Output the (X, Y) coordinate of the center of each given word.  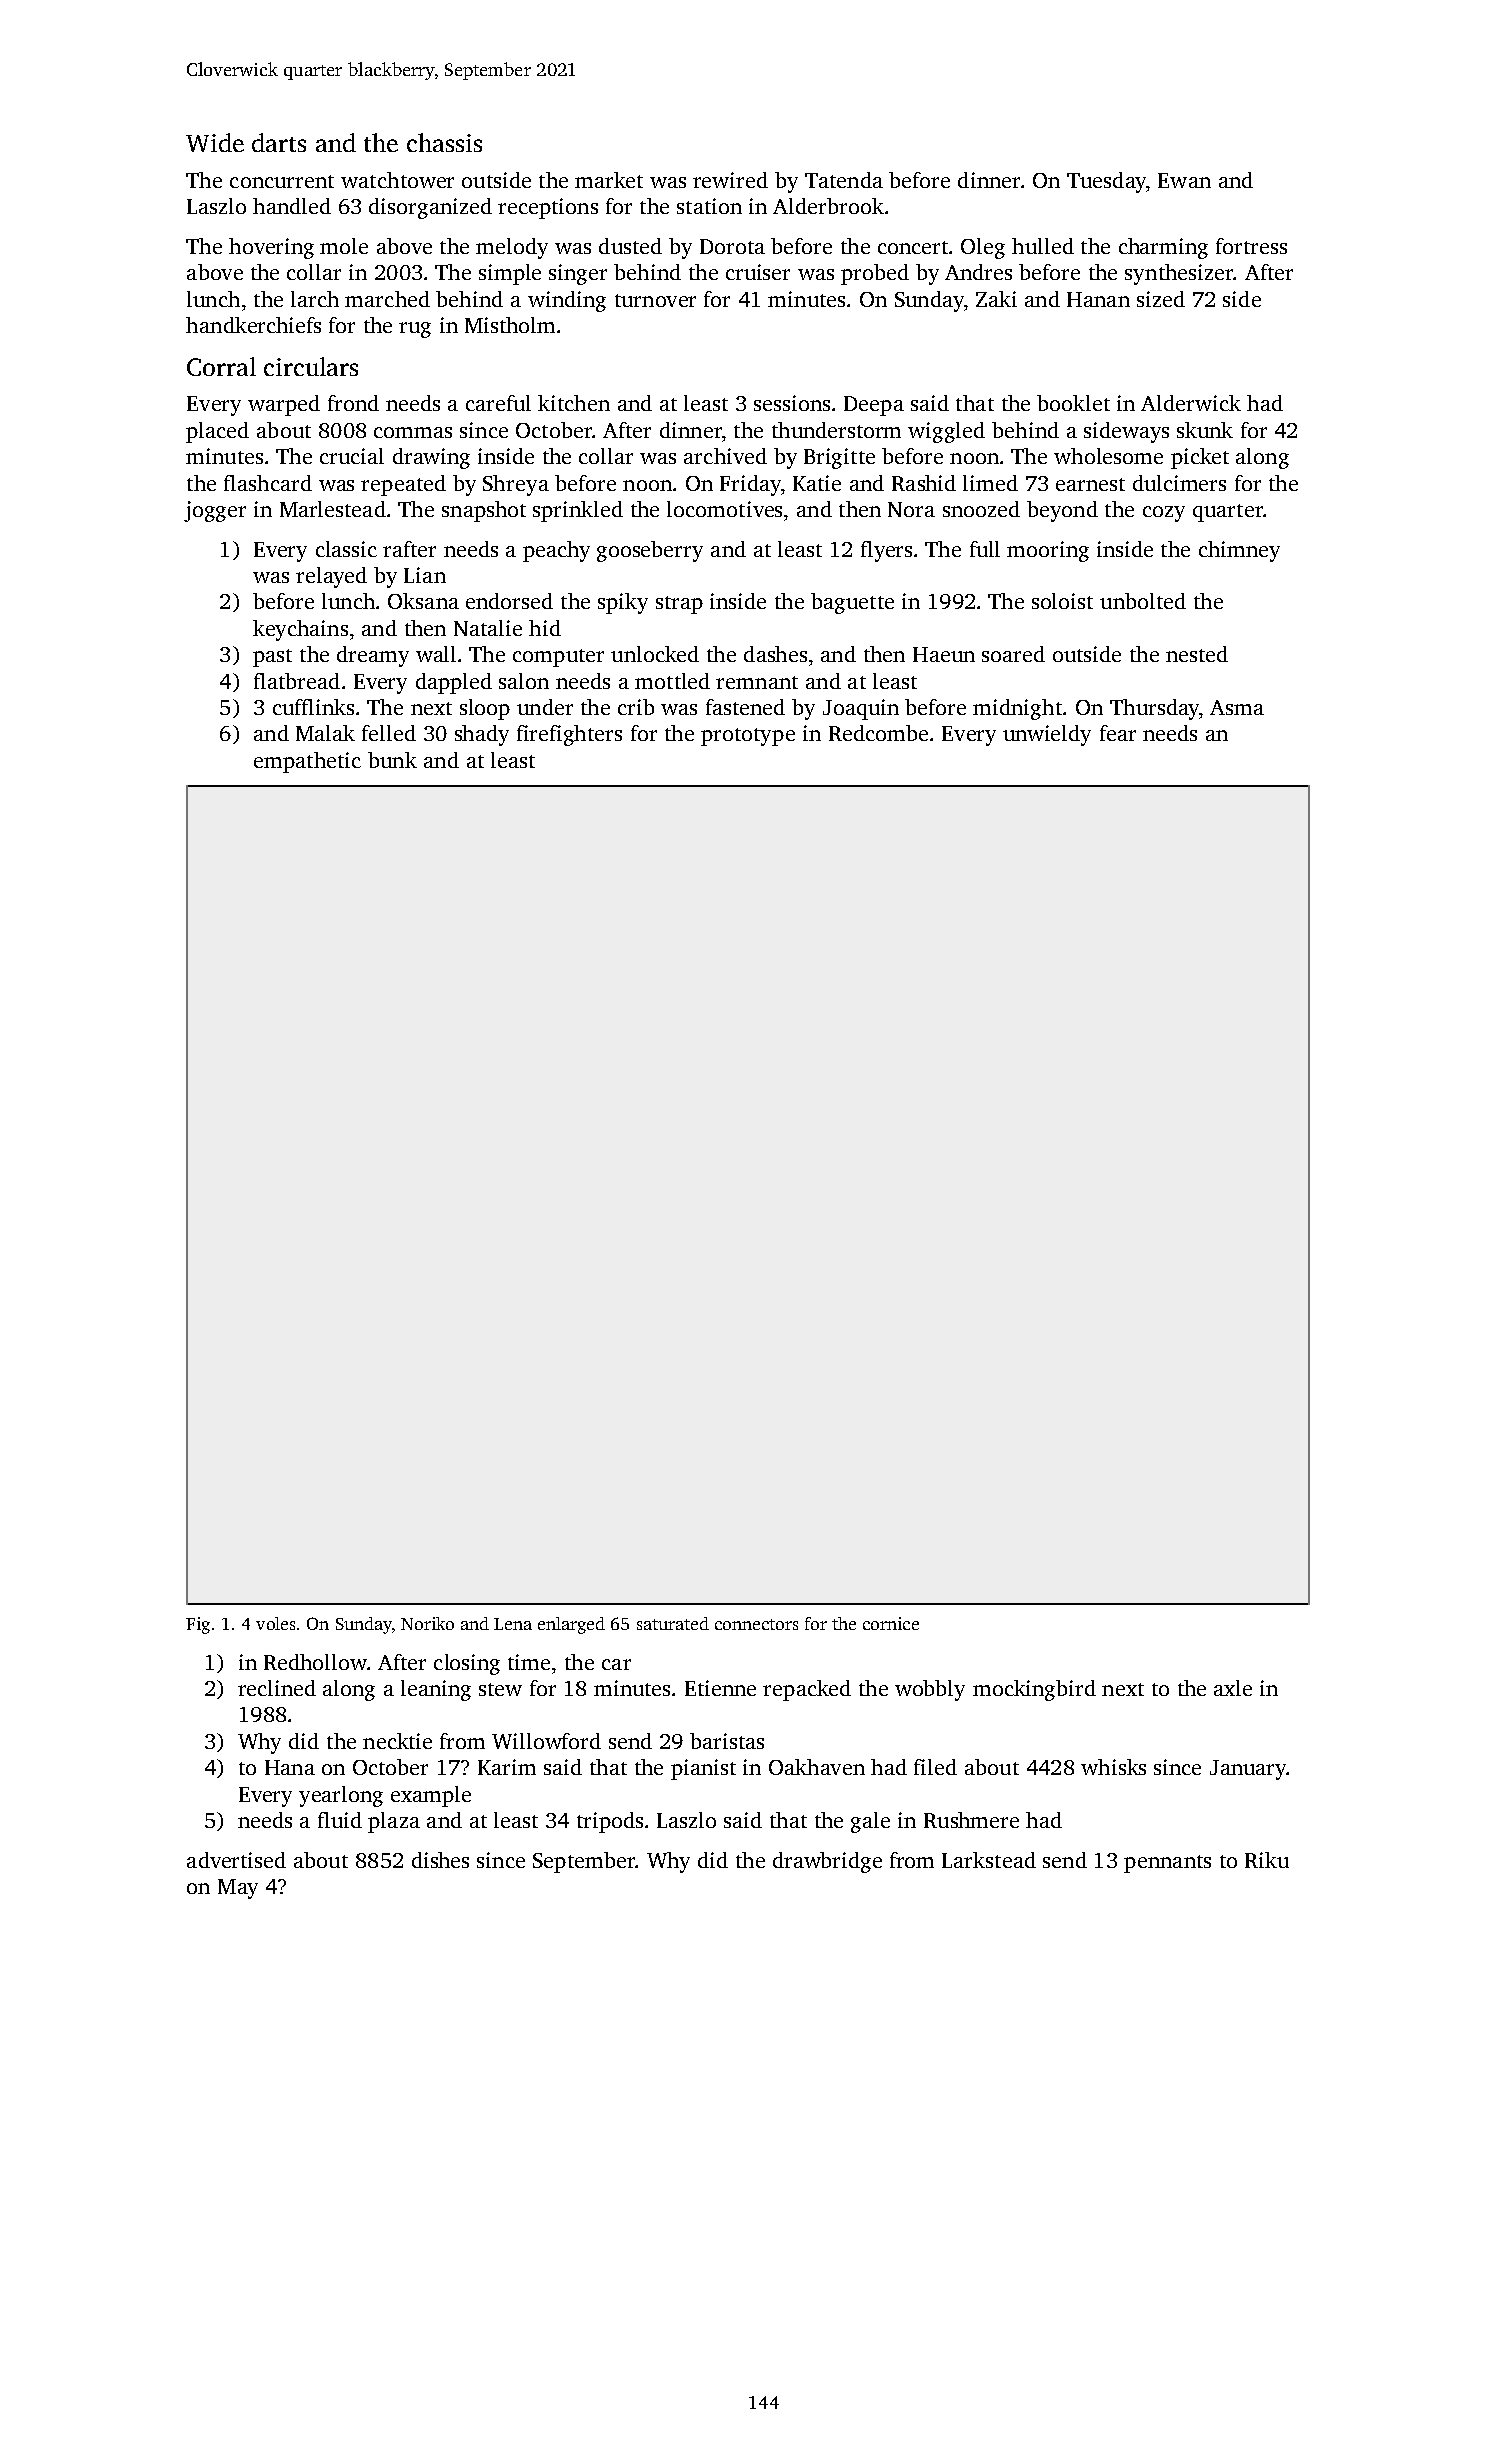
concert (913, 247)
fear (1118, 733)
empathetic (307, 762)
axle (1233, 1688)
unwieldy (1047, 735)
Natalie (488, 628)
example (431, 1796)
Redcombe (878, 733)
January (1248, 1770)
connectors (756, 1624)
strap (679, 605)
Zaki (996, 299)
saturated (673, 1623)
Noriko (427, 1623)
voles (275, 1623)
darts (279, 142)
